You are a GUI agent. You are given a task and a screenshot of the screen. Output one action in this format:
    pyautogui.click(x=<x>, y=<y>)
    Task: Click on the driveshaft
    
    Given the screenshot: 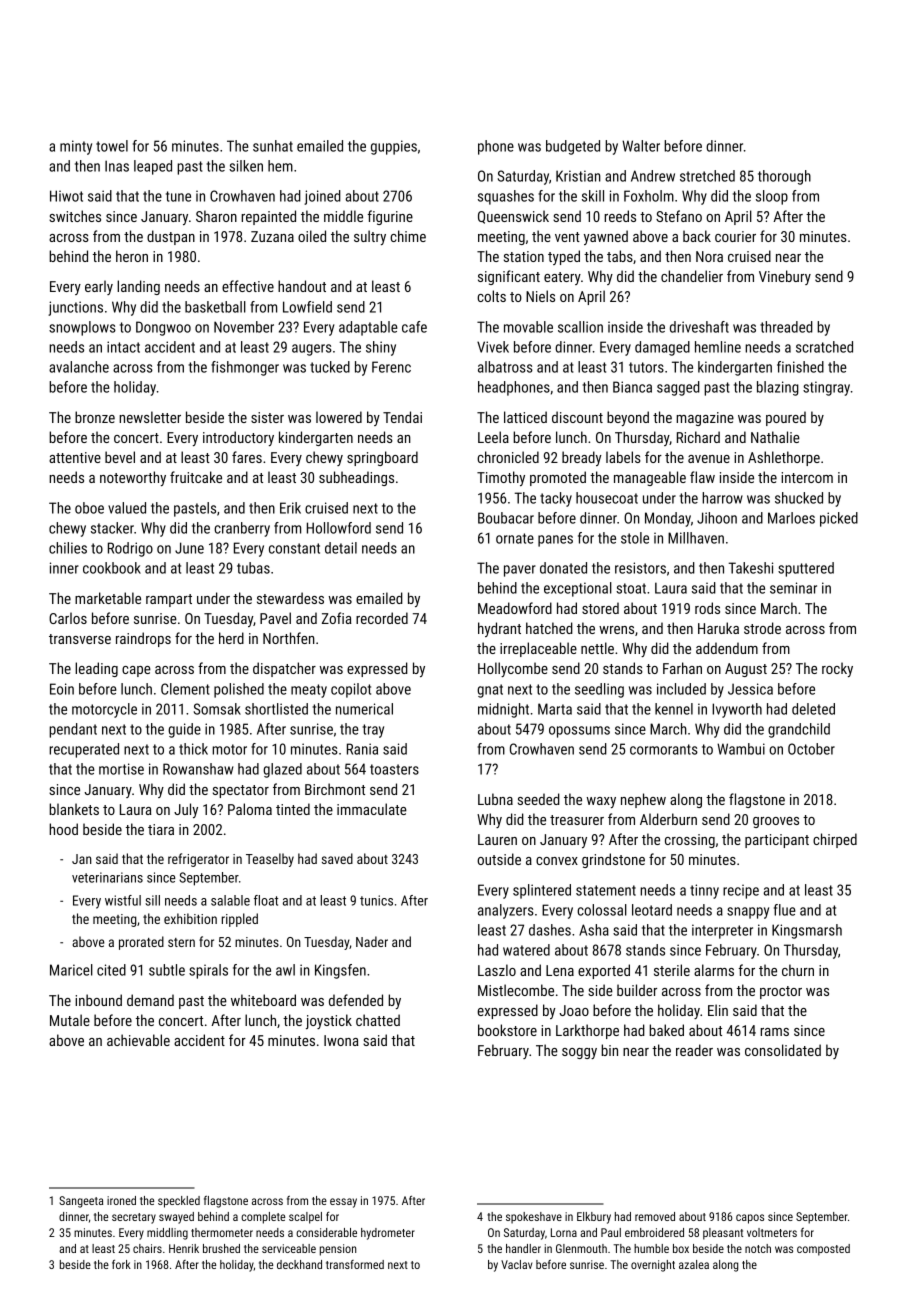 What is the action you would take?
    pyautogui.click(x=699, y=327)
